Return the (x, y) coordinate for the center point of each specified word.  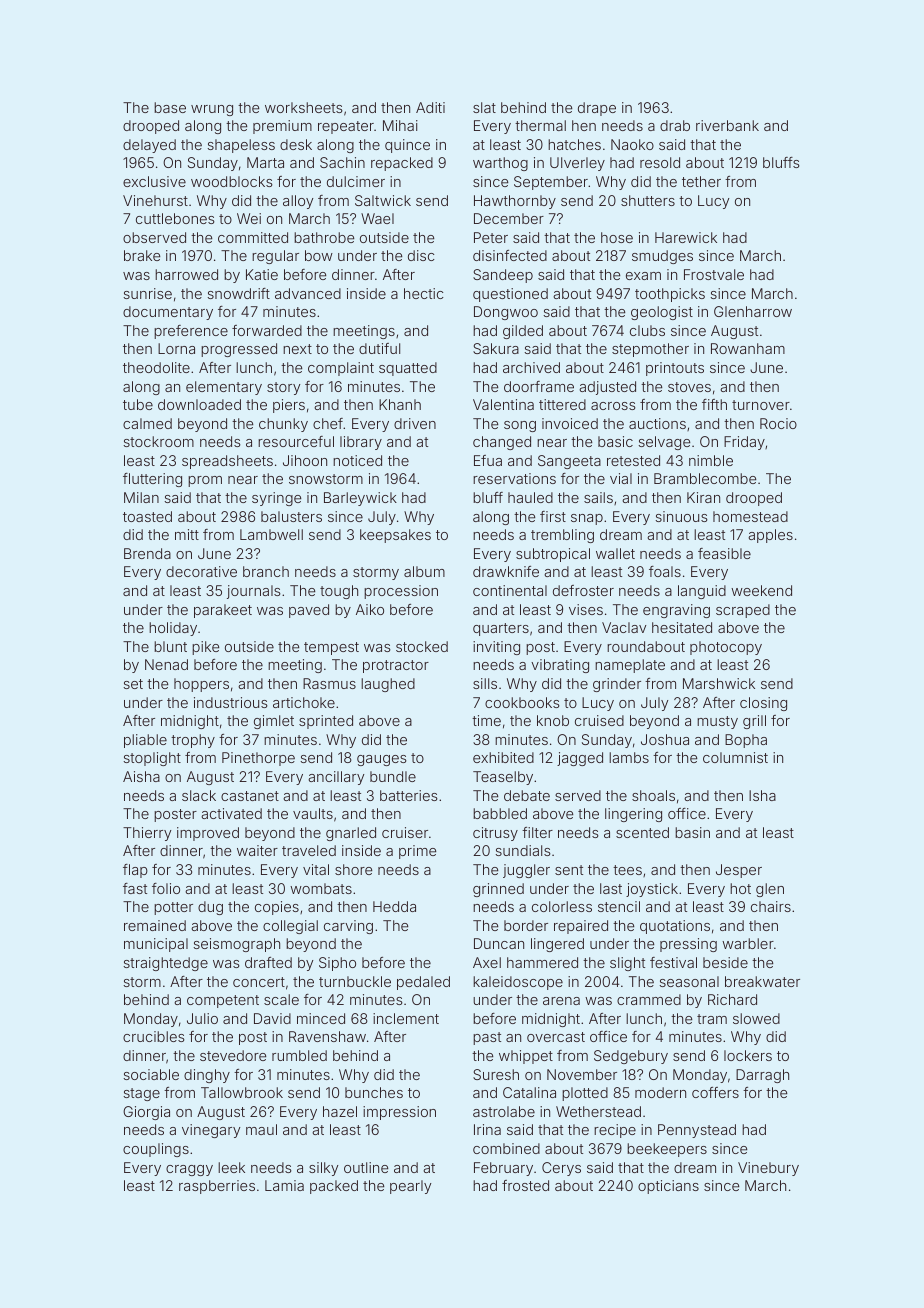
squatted (408, 369)
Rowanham (748, 348)
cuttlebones (175, 218)
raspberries (217, 1187)
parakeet (223, 611)
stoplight (152, 759)
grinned (498, 890)
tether (701, 181)
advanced (308, 293)
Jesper (739, 871)
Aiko (370, 609)
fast (135, 888)
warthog (500, 164)
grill (754, 722)
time (486, 720)
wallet (615, 553)
